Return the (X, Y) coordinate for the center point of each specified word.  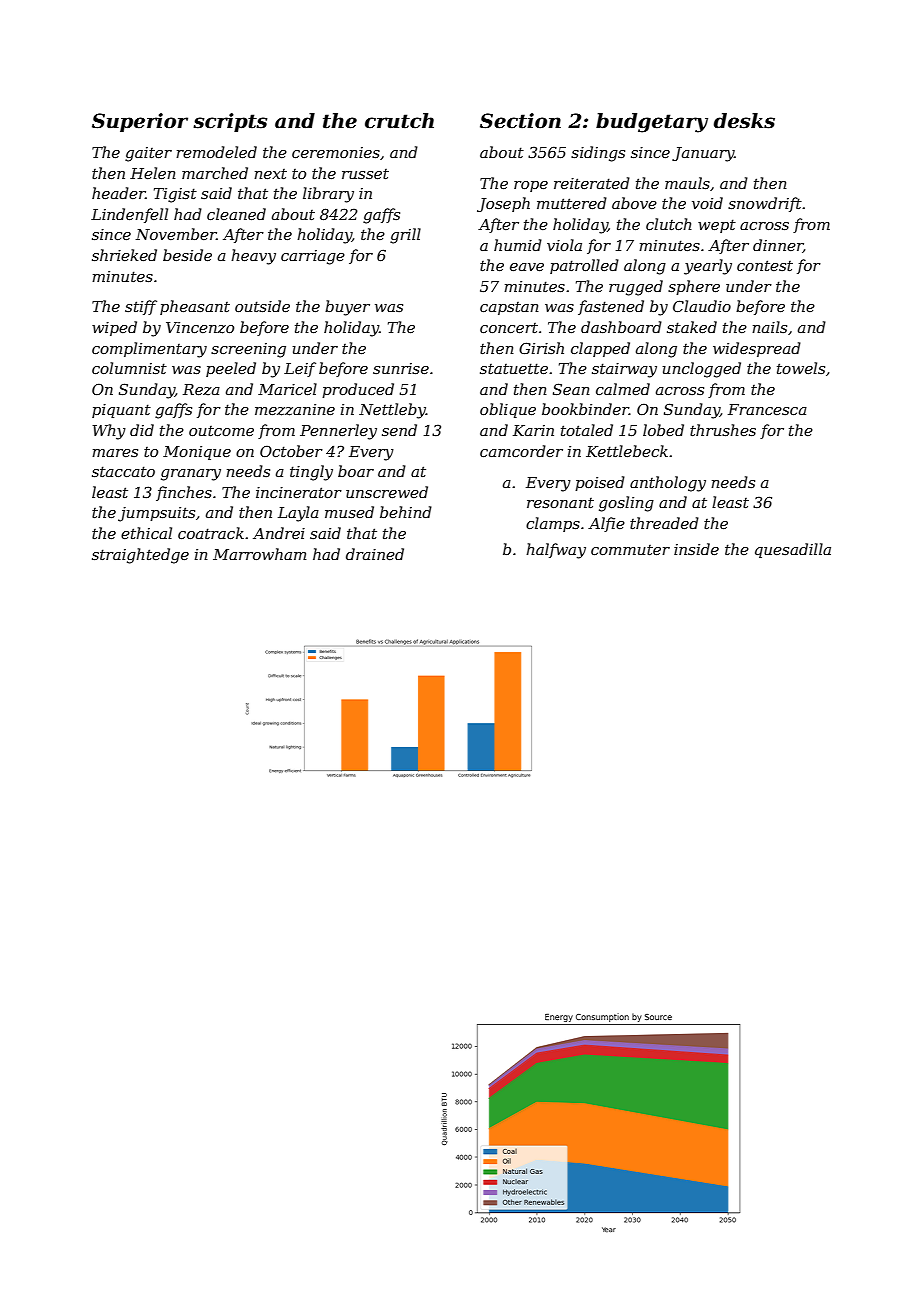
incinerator (299, 492)
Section (520, 121)
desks (744, 121)
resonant (560, 503)
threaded (664, 523)
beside (187, 255)
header (119, 193)
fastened (611, 307)
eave (527, 267)
